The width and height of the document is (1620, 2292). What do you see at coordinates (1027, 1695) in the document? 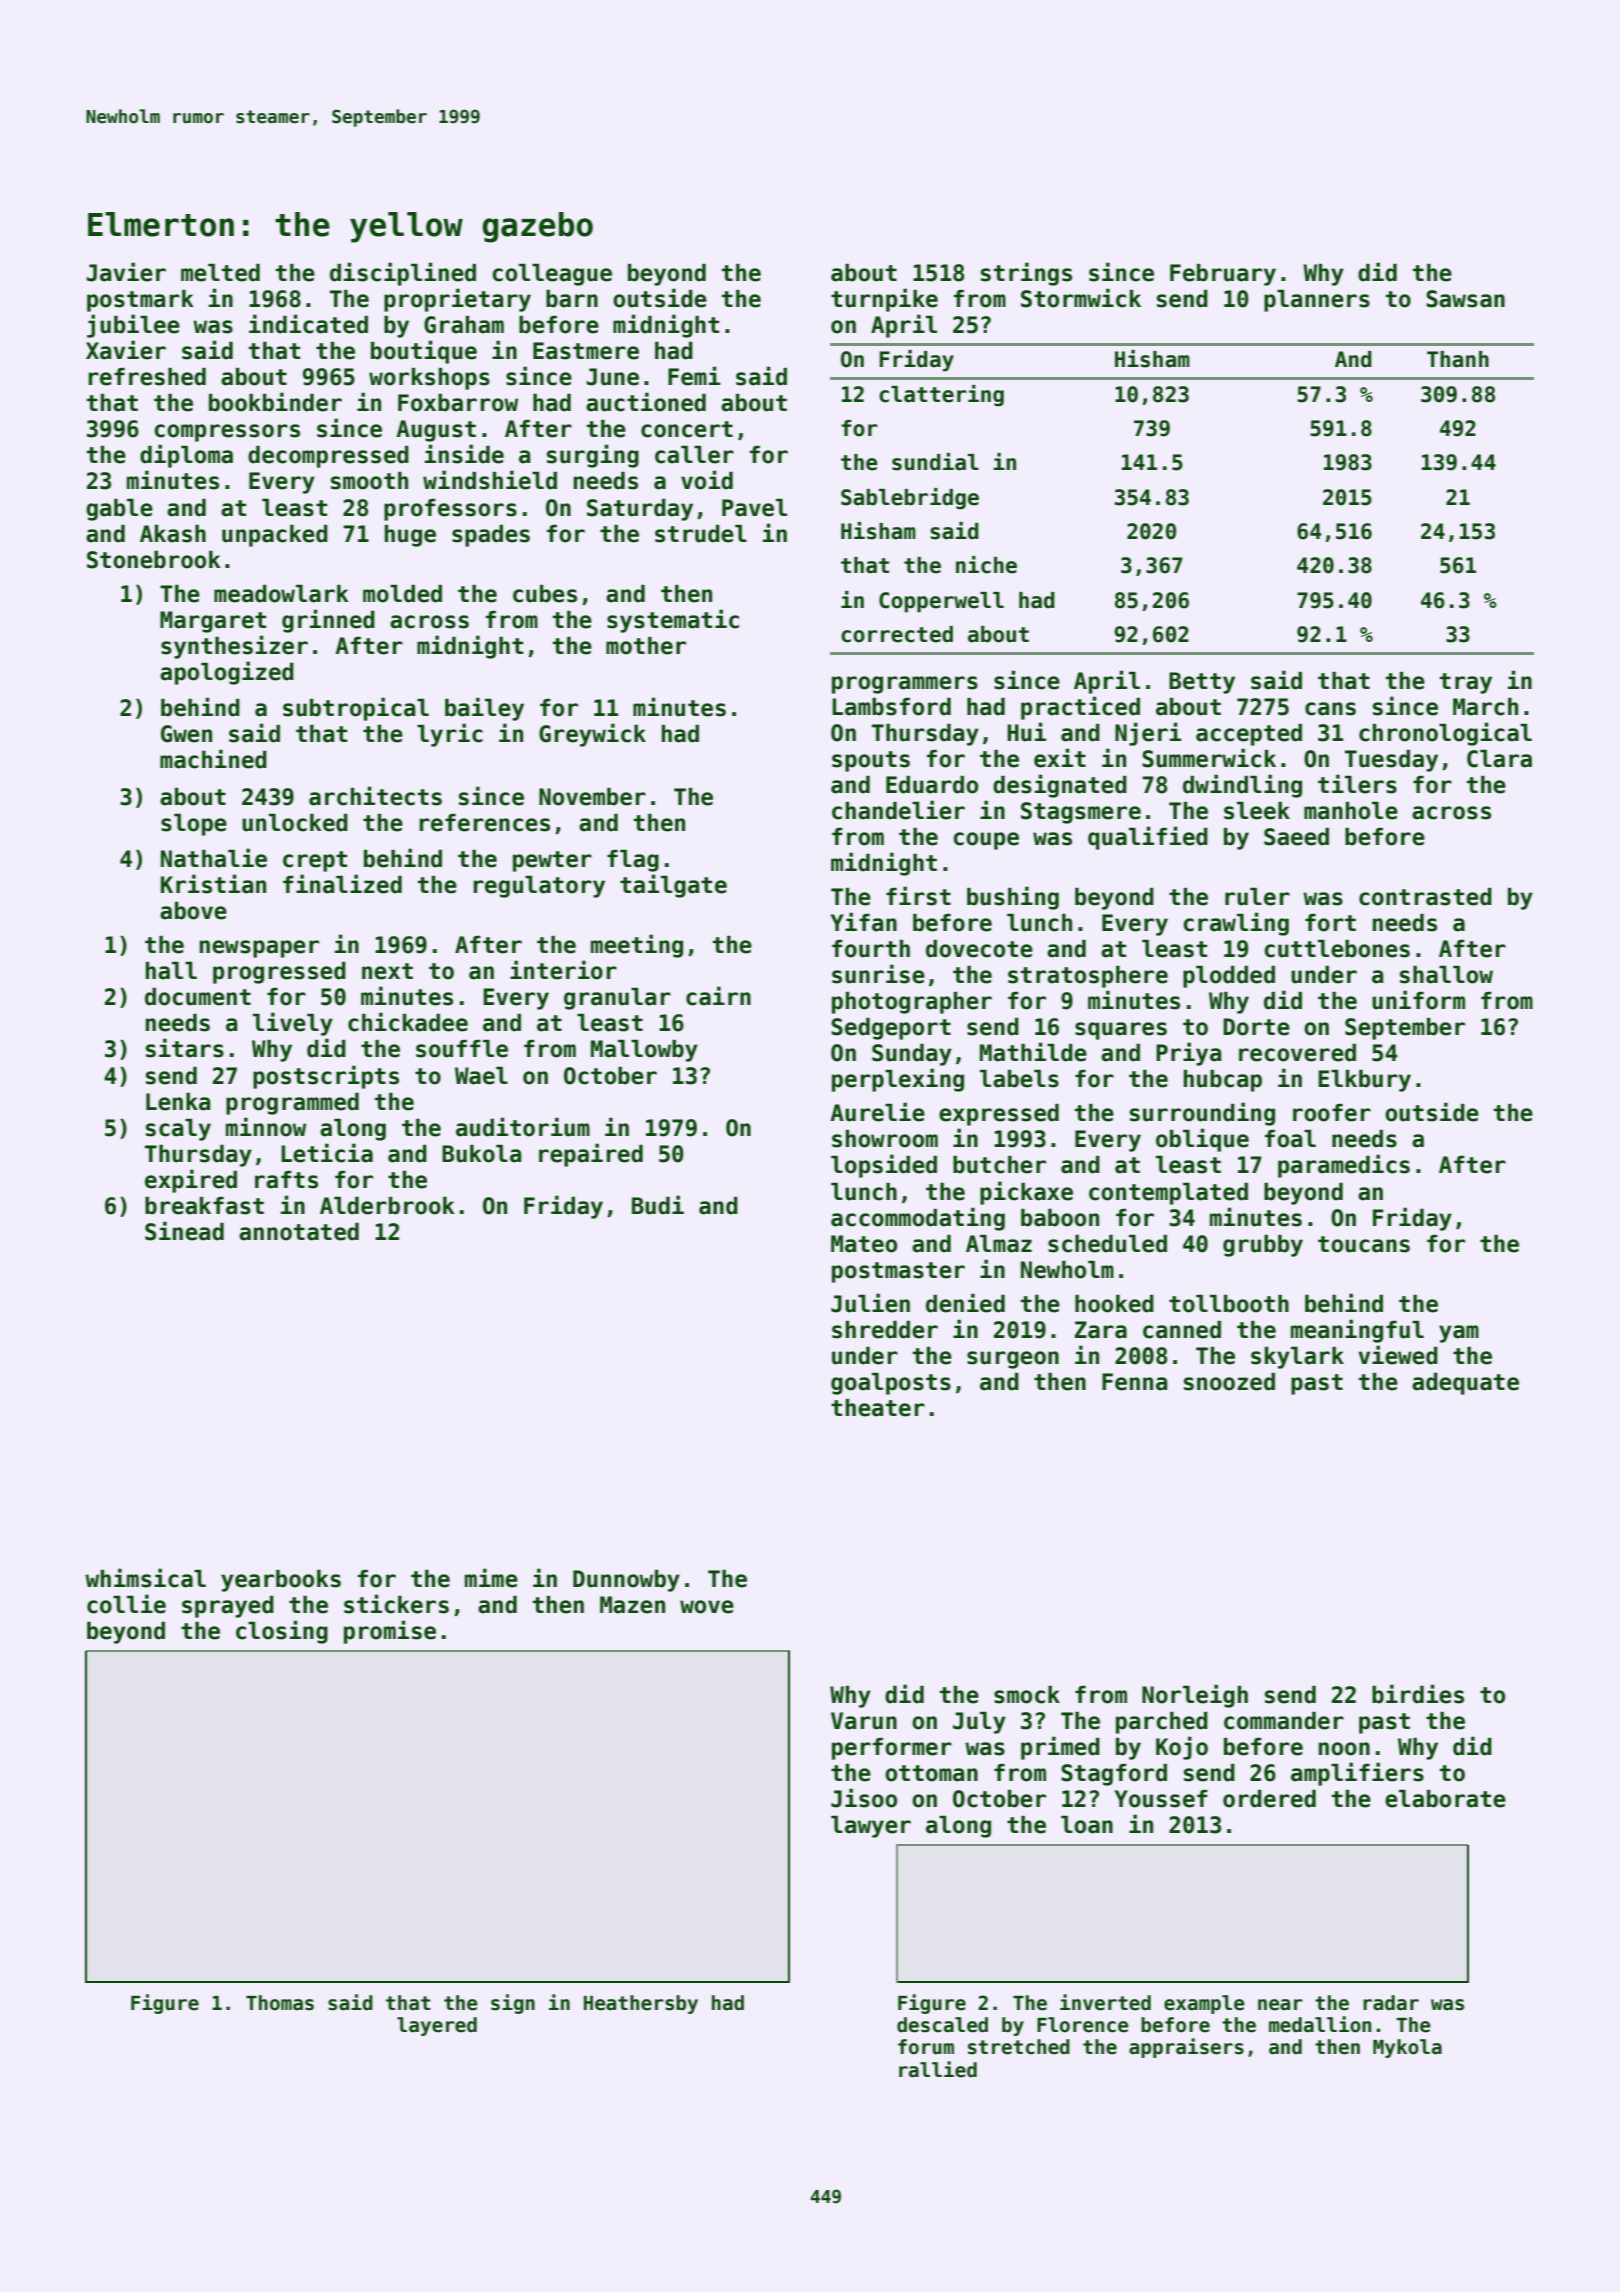
I see `smock` at bounding box center [1027, 1695].
